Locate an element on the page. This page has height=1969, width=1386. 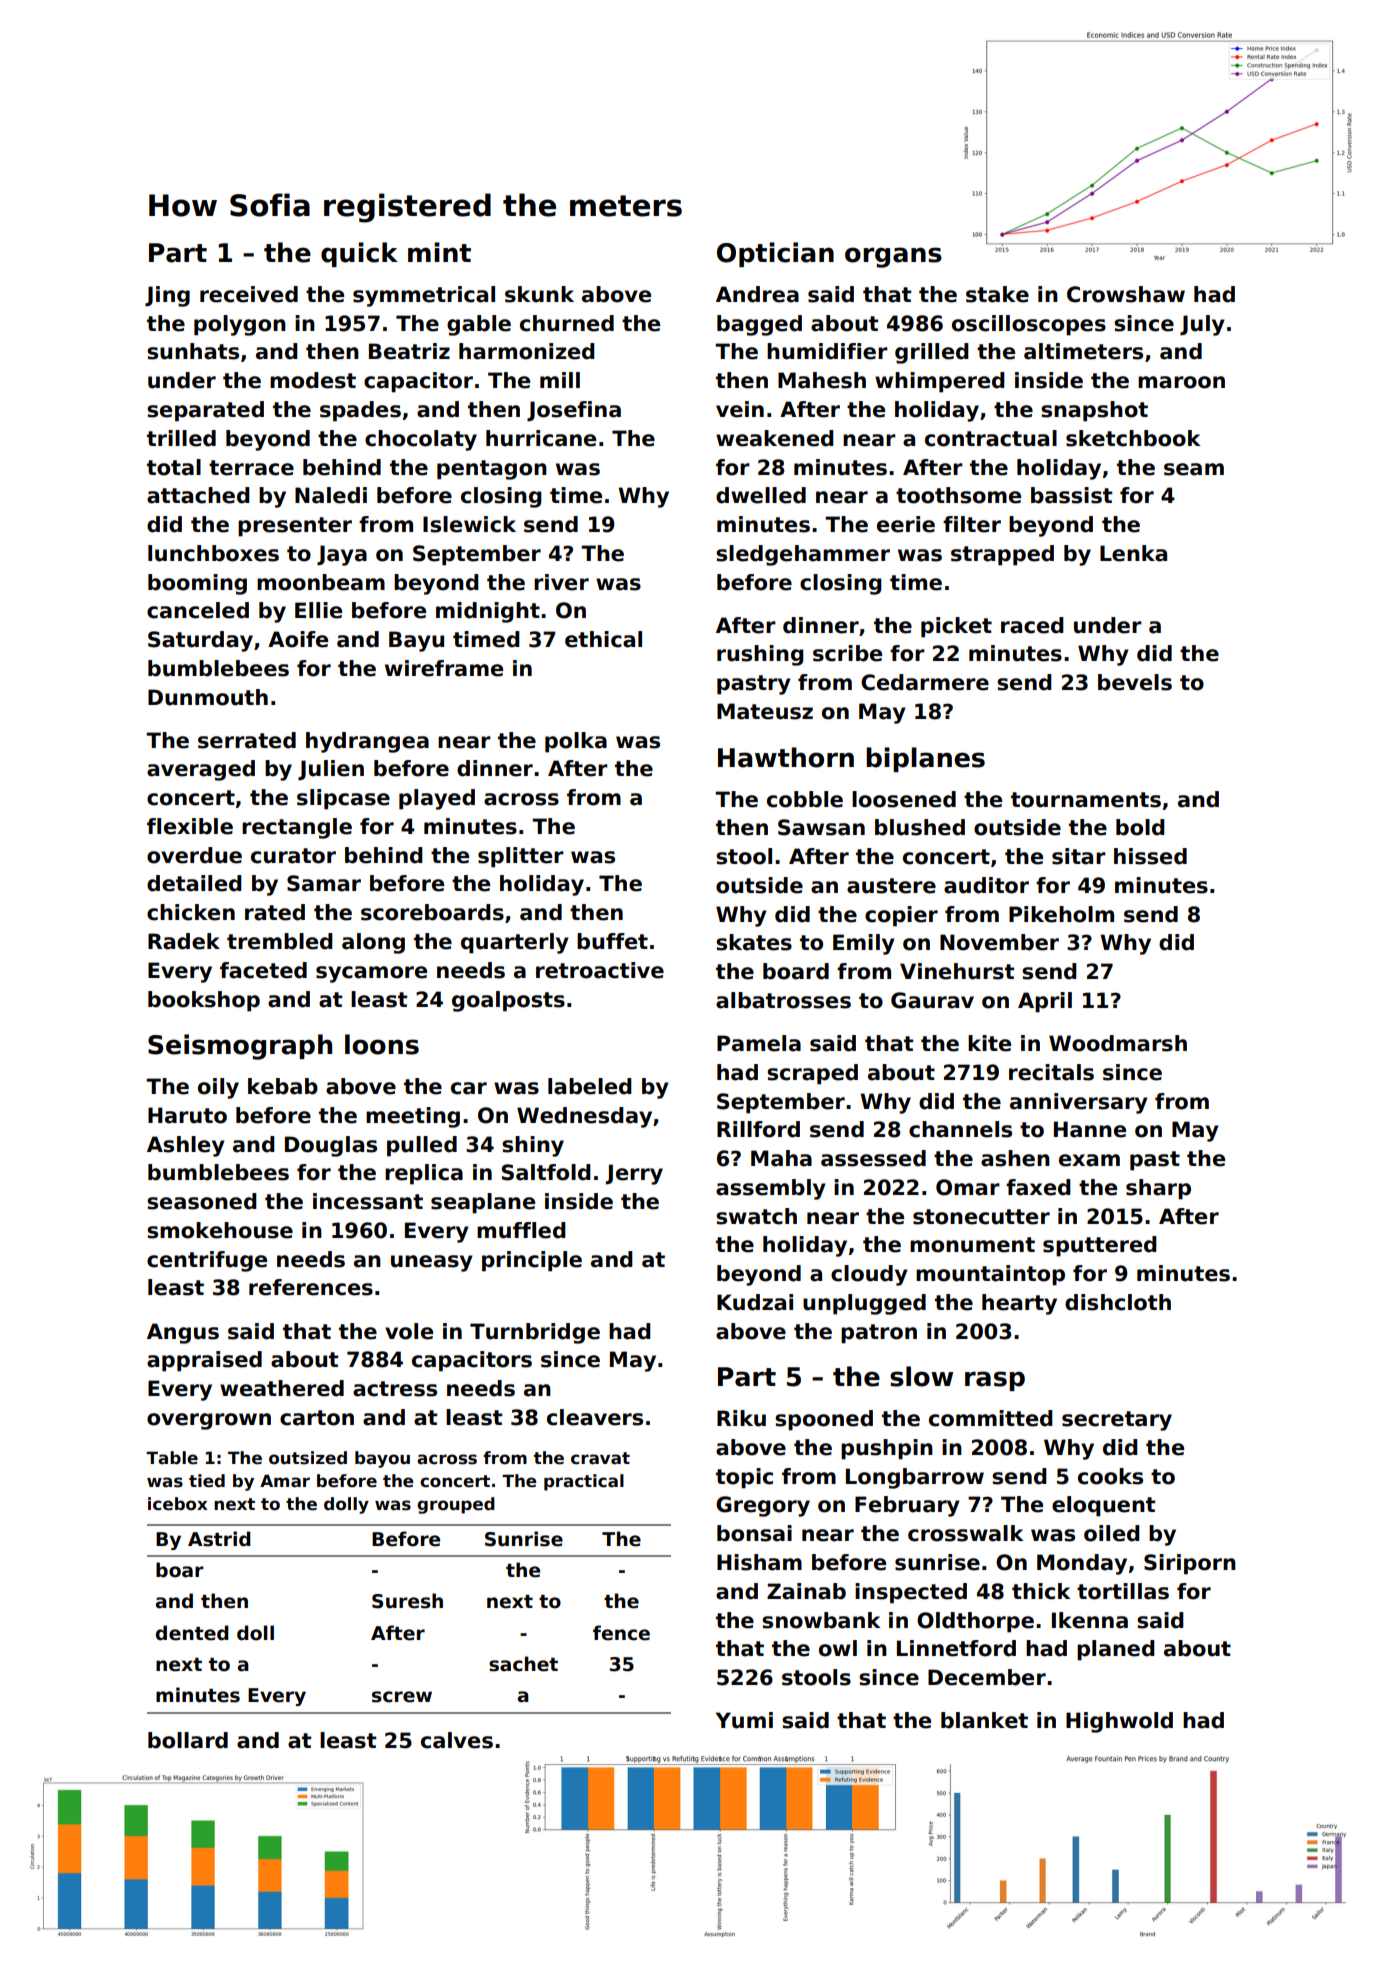
Islewick is located at coordinates (469, 524).
